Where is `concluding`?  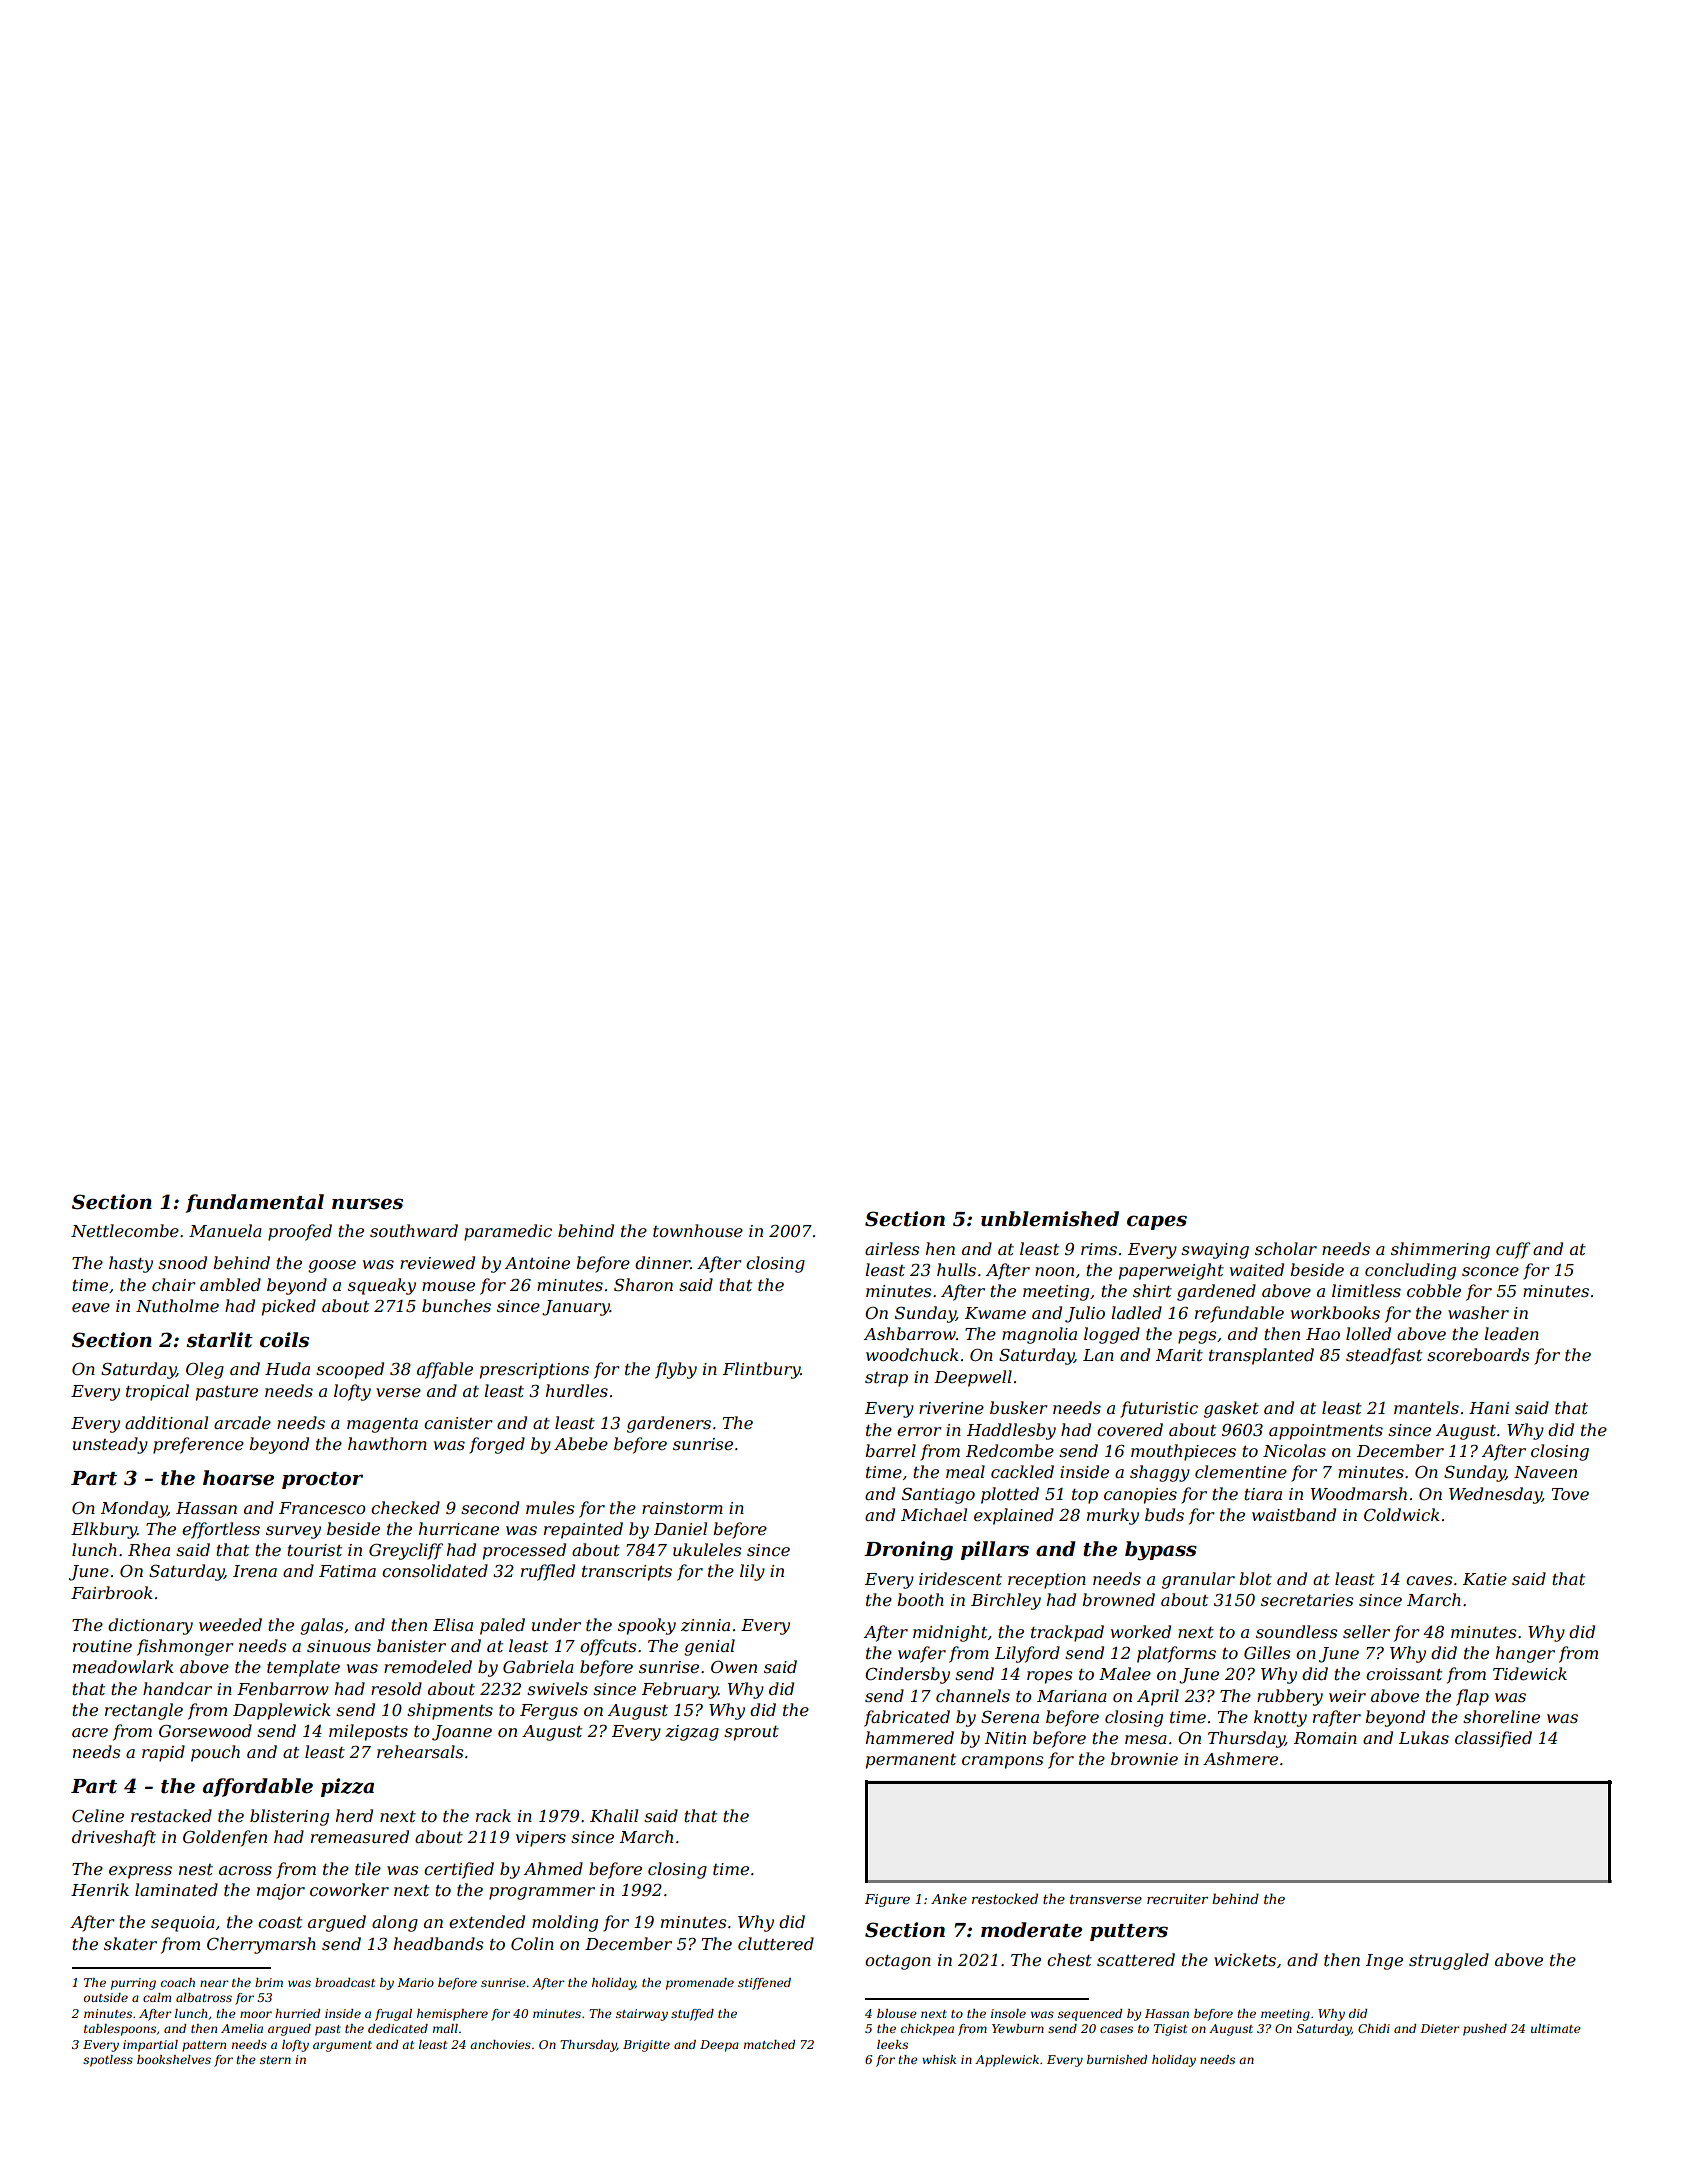 concluding is located at coordinates (1410, 1271).
